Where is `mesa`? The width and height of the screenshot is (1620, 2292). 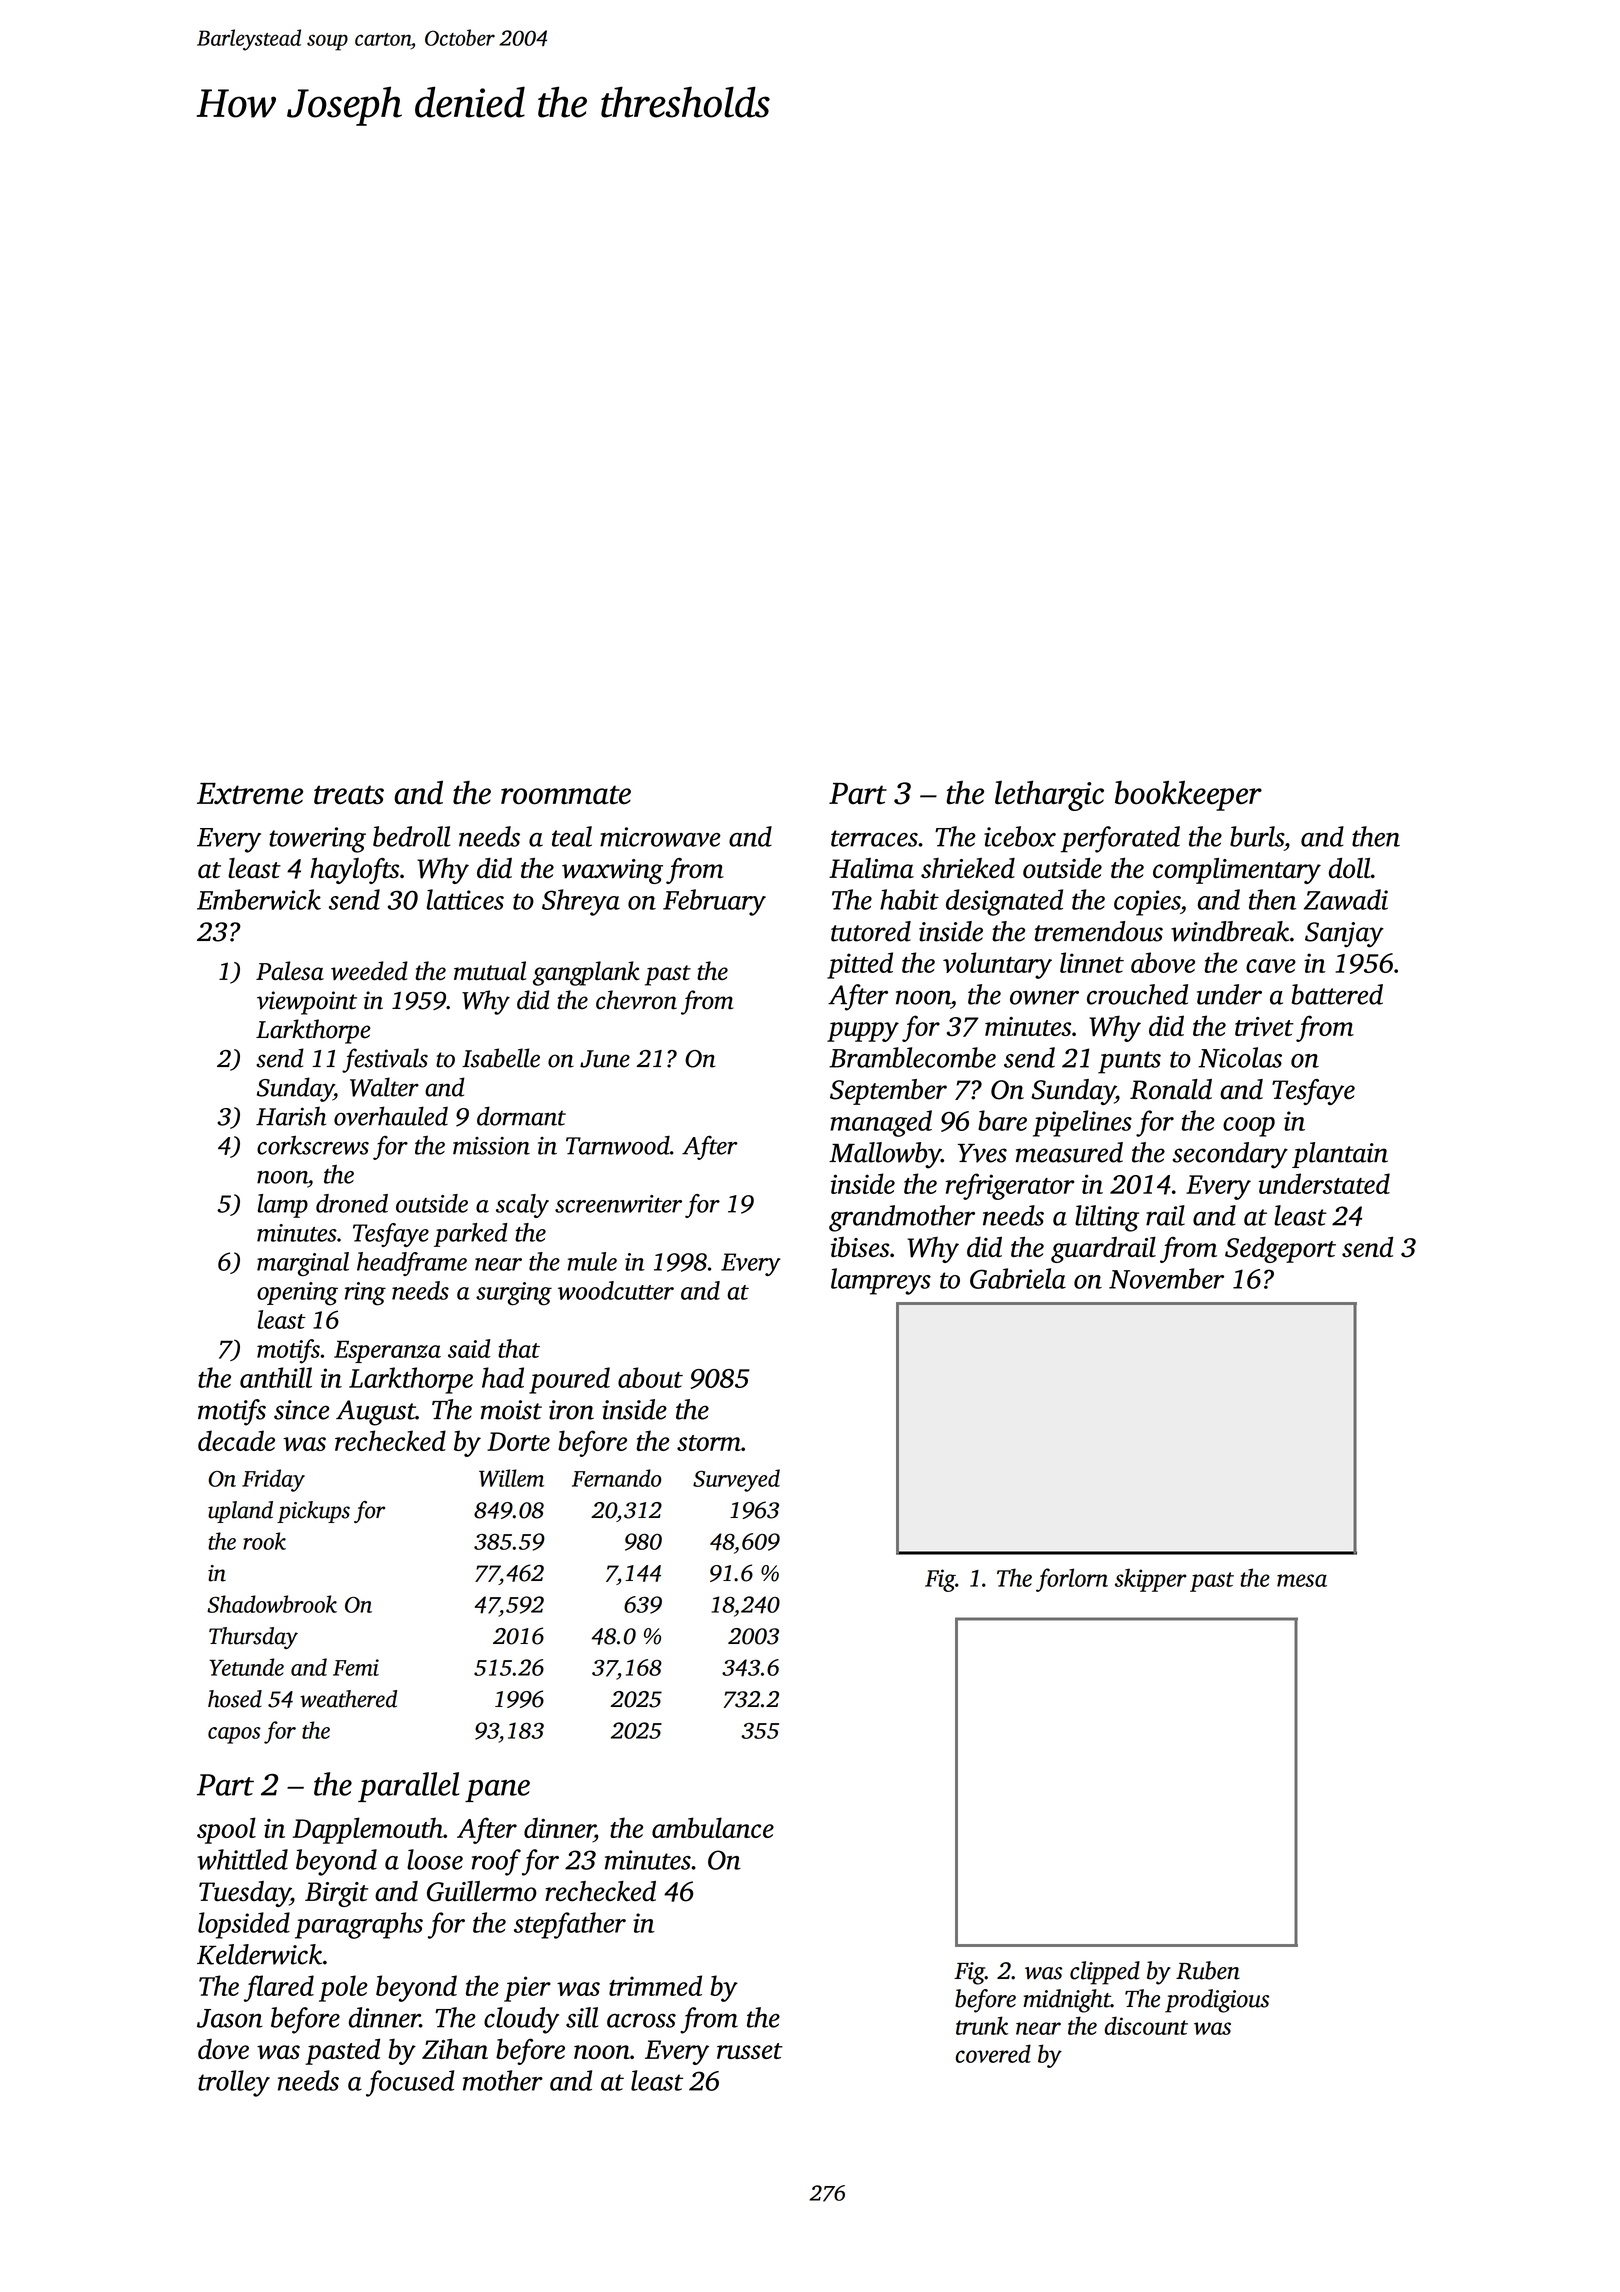 mesa is located at coordinates (1302, 1580).
